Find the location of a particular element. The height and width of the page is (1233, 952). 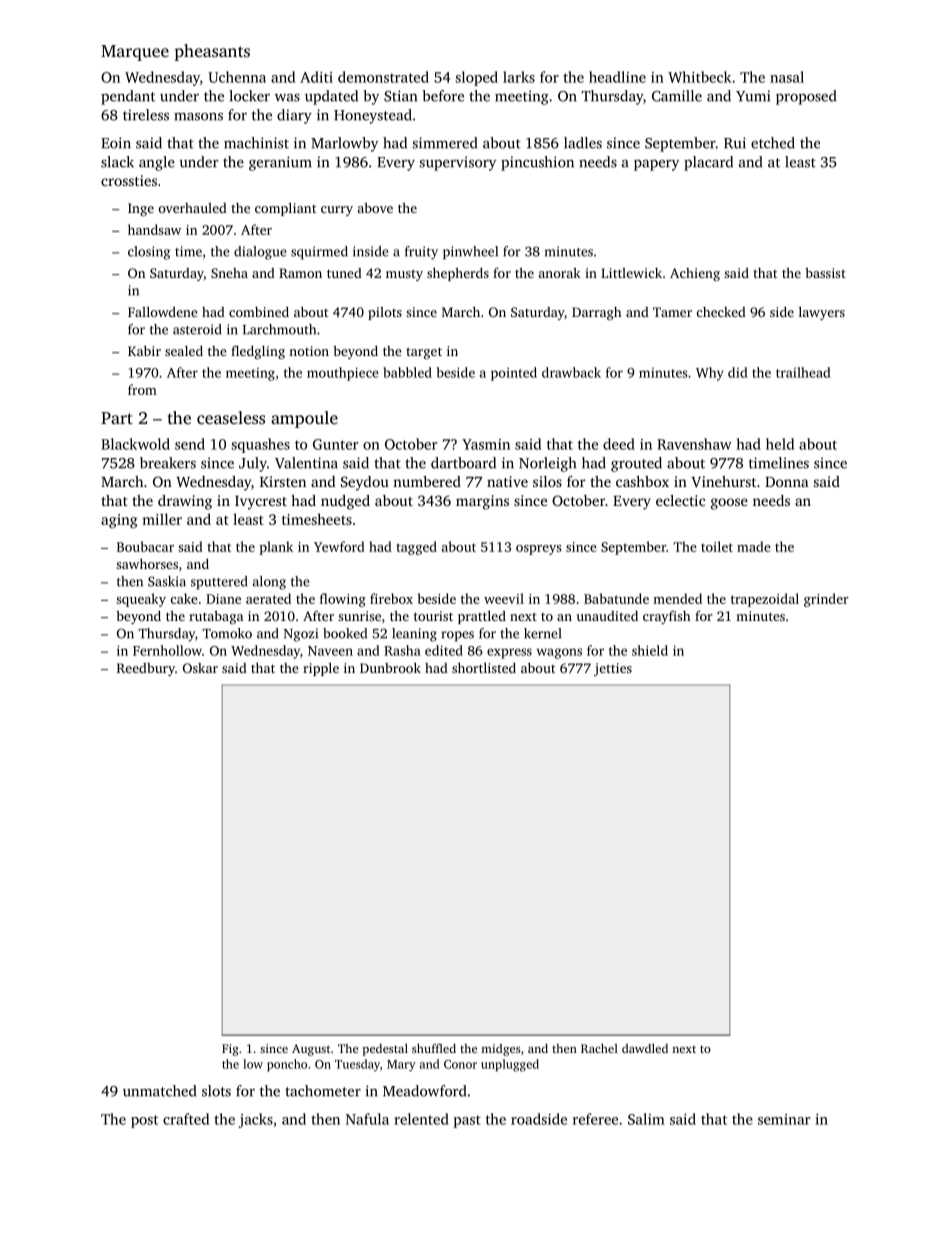

Oskar is located at coordinates (200, 668).
